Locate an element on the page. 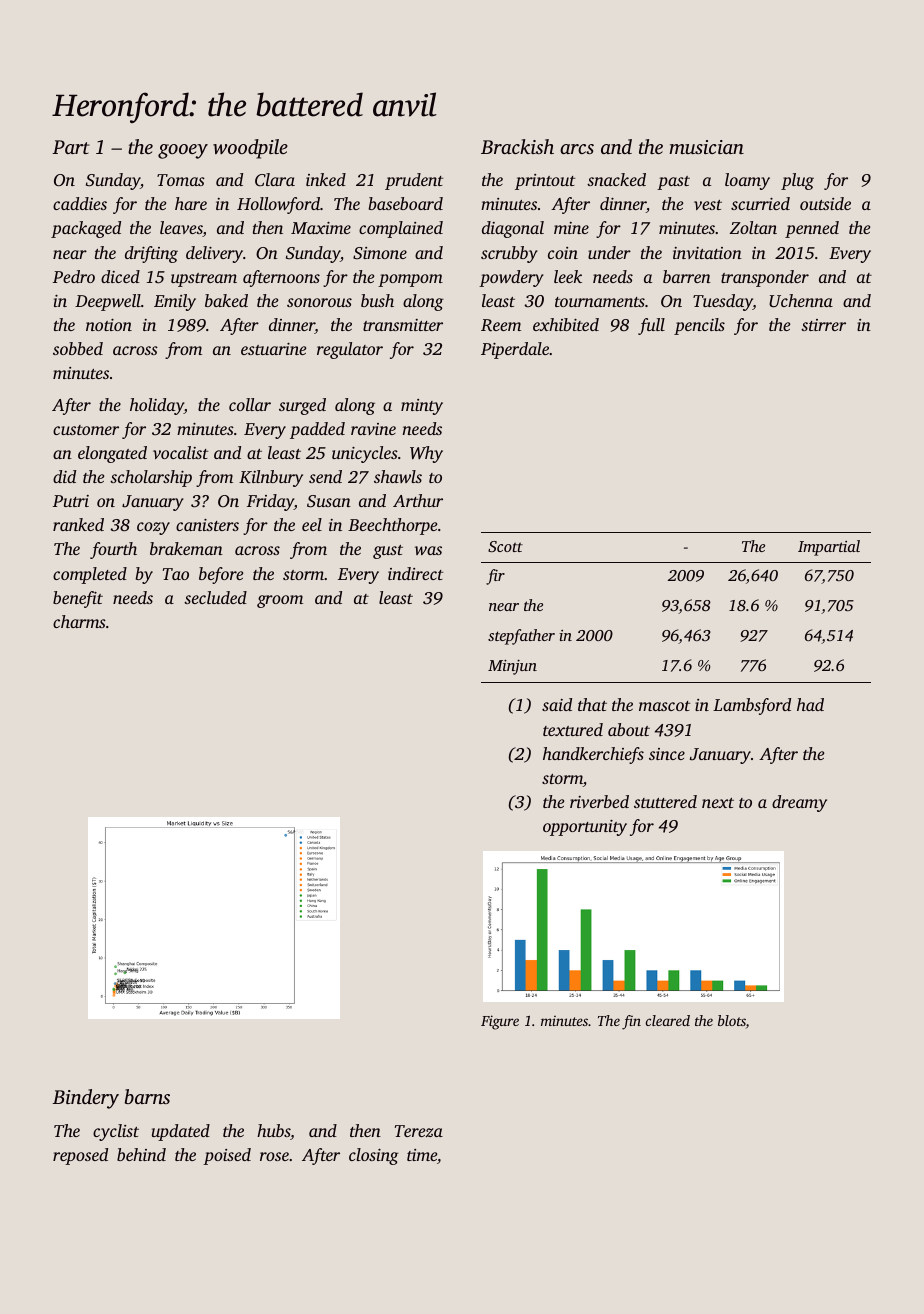 Image resolution: width=924 pixels, height=1314 pixels. musician is located at coordinates (706, 147).
